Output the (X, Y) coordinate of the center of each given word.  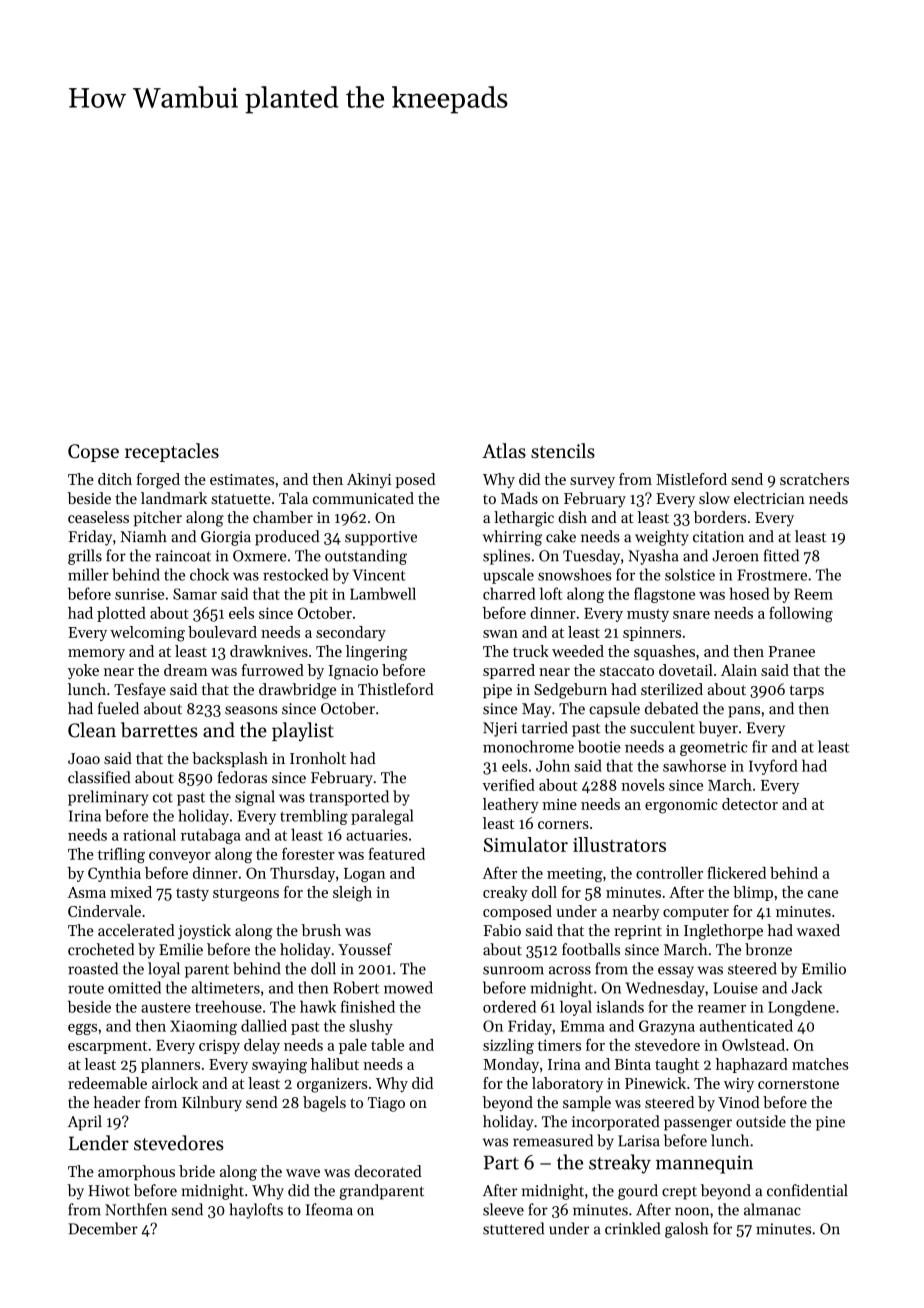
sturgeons (246, 895)
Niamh (143, 536)
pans (744, 712)
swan (500, 634)
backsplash (230, 759)
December (103, 1228)
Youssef (365, 949)
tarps (807, 691)
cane (823, 894)
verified (508, 784)
